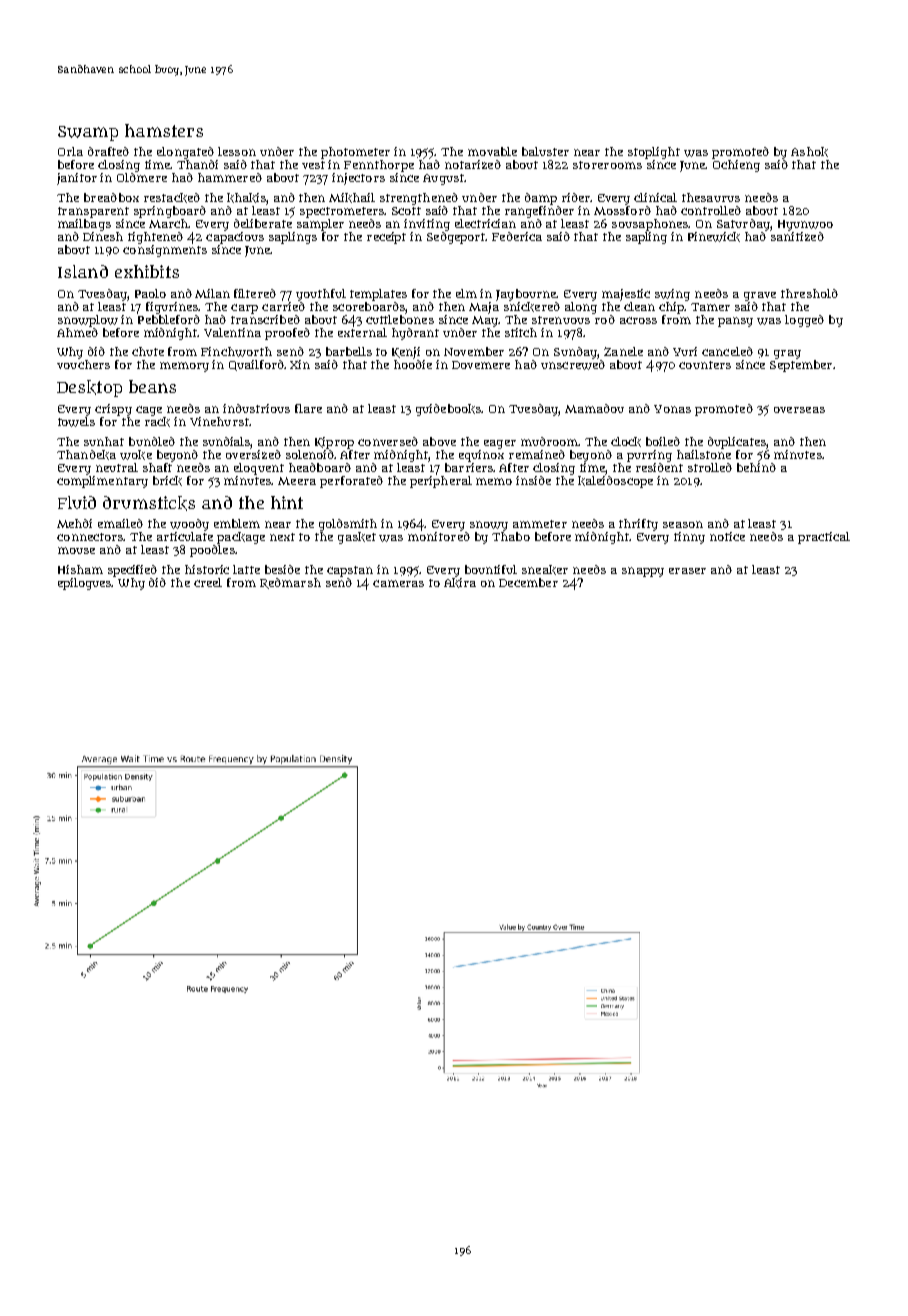 This document has width=908, height=1316. What do you see at coordinates (809, 152) in the document?
I see `Ashok` at bounding box center [809, 152].
